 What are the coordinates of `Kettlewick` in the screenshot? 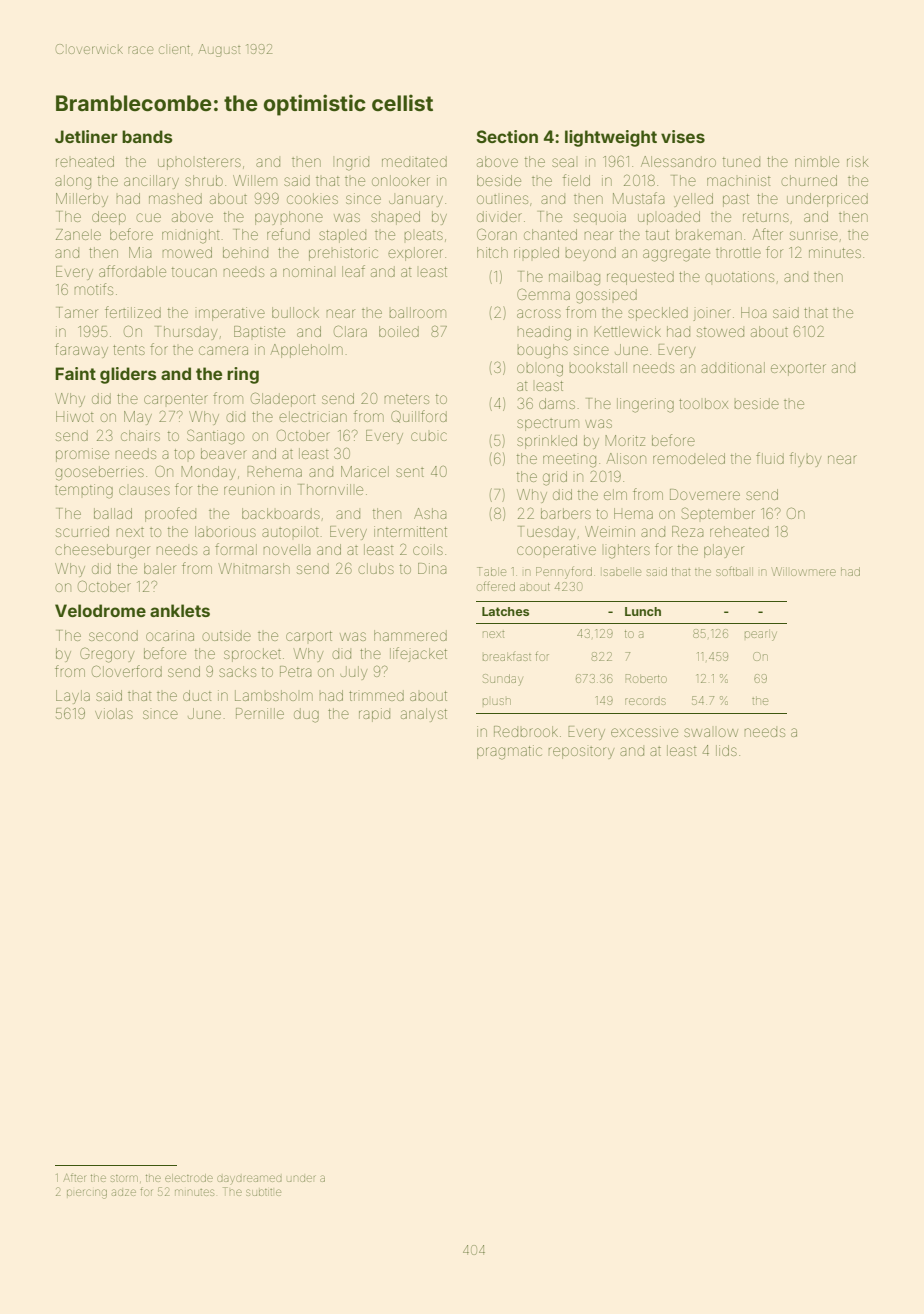 It's located at (627, 331).
